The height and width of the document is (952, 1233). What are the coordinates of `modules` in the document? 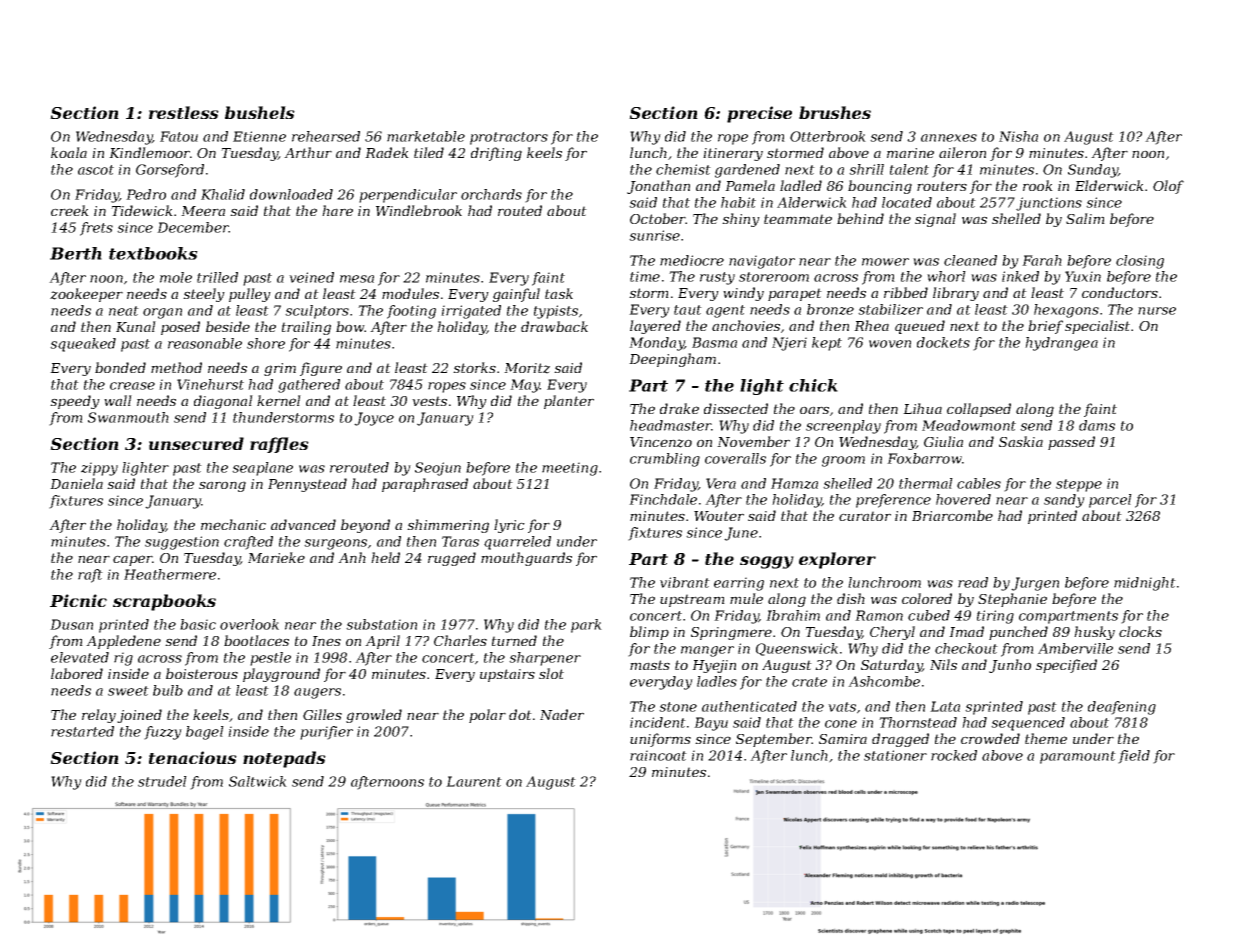 It's located at (410, 293).
